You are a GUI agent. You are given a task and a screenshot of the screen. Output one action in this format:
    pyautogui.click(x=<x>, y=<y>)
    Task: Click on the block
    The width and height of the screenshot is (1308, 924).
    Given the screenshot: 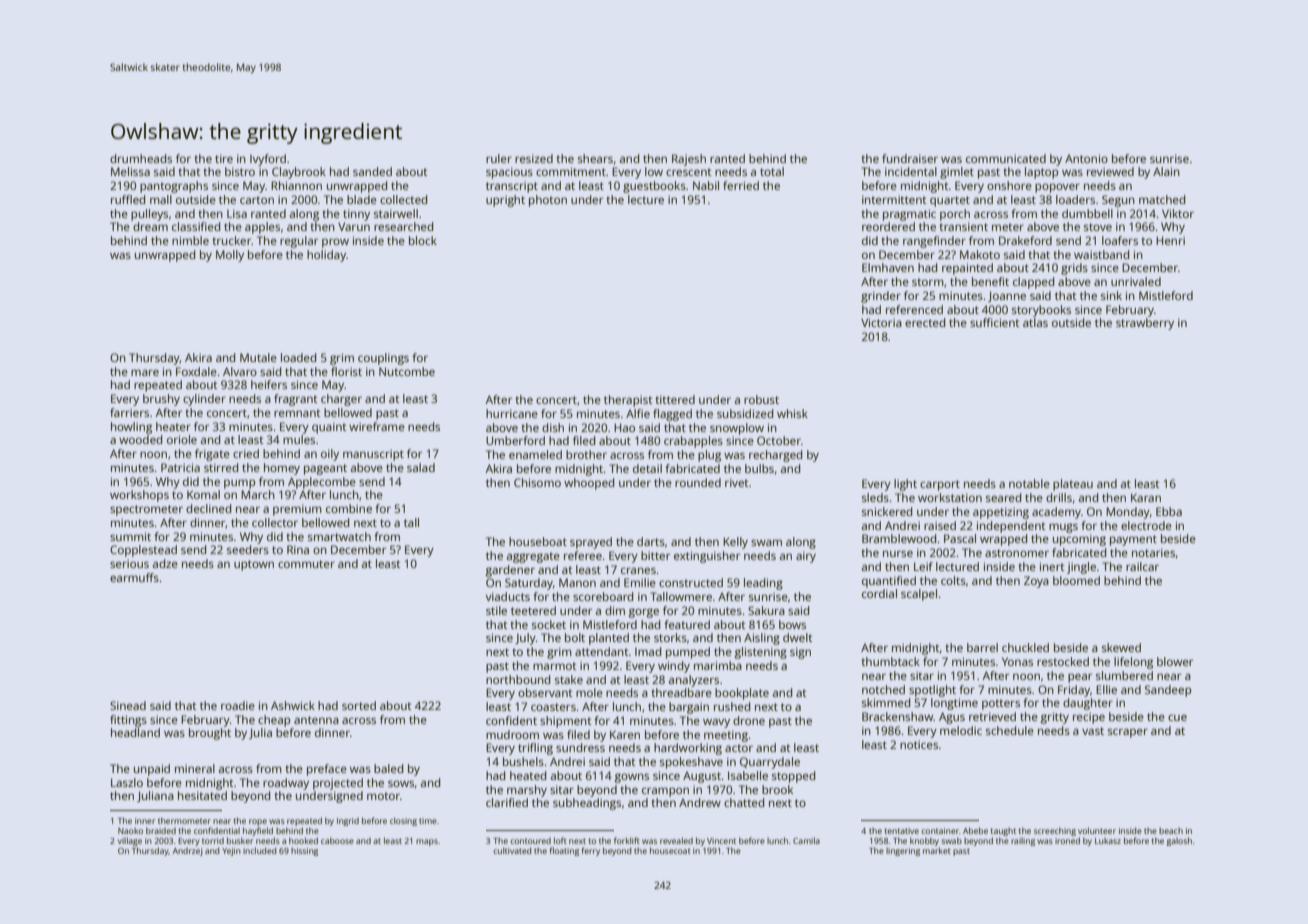 What is the action you would take?
    pyautogui.click(x=423, y=240)
